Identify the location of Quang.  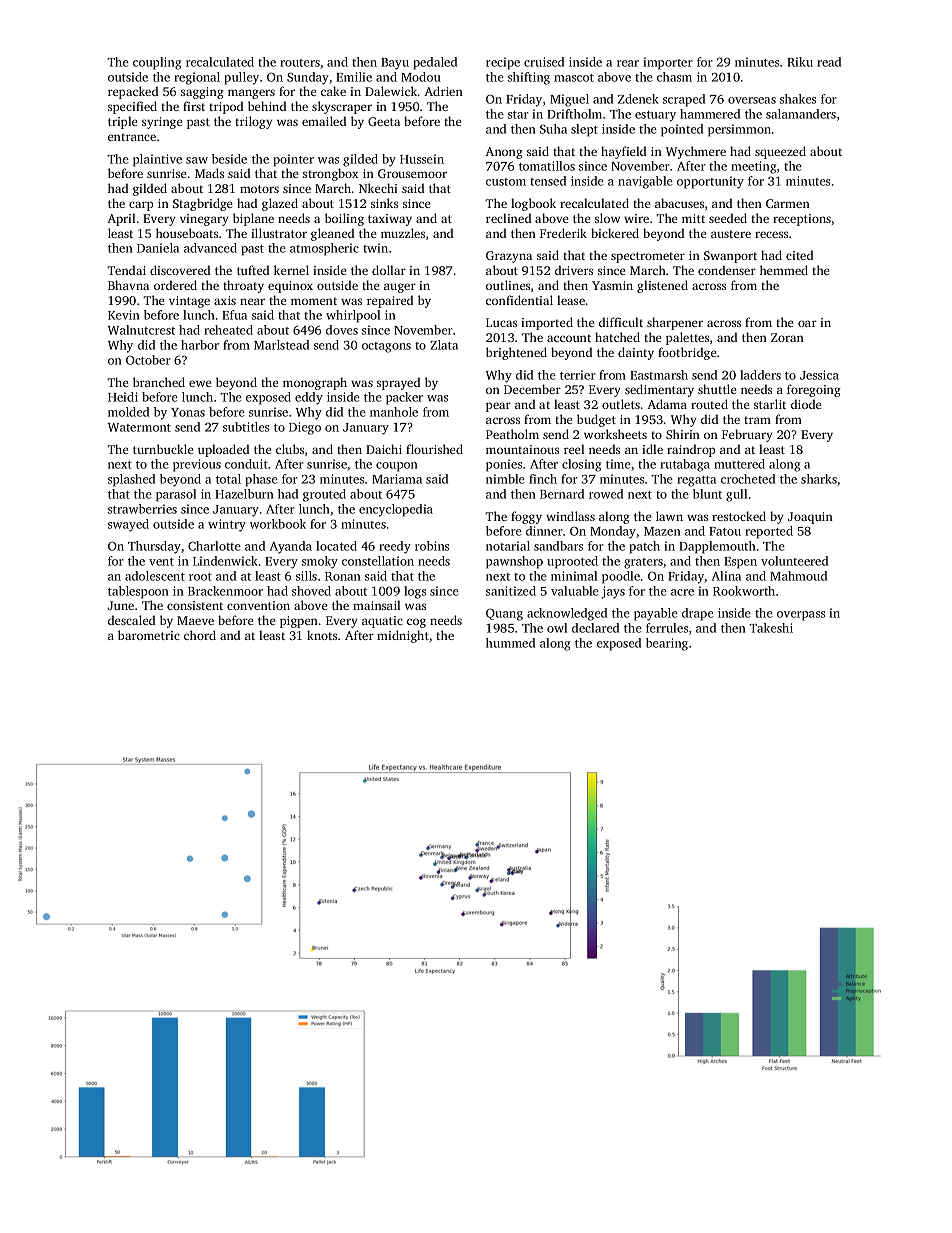
(504, 614).
